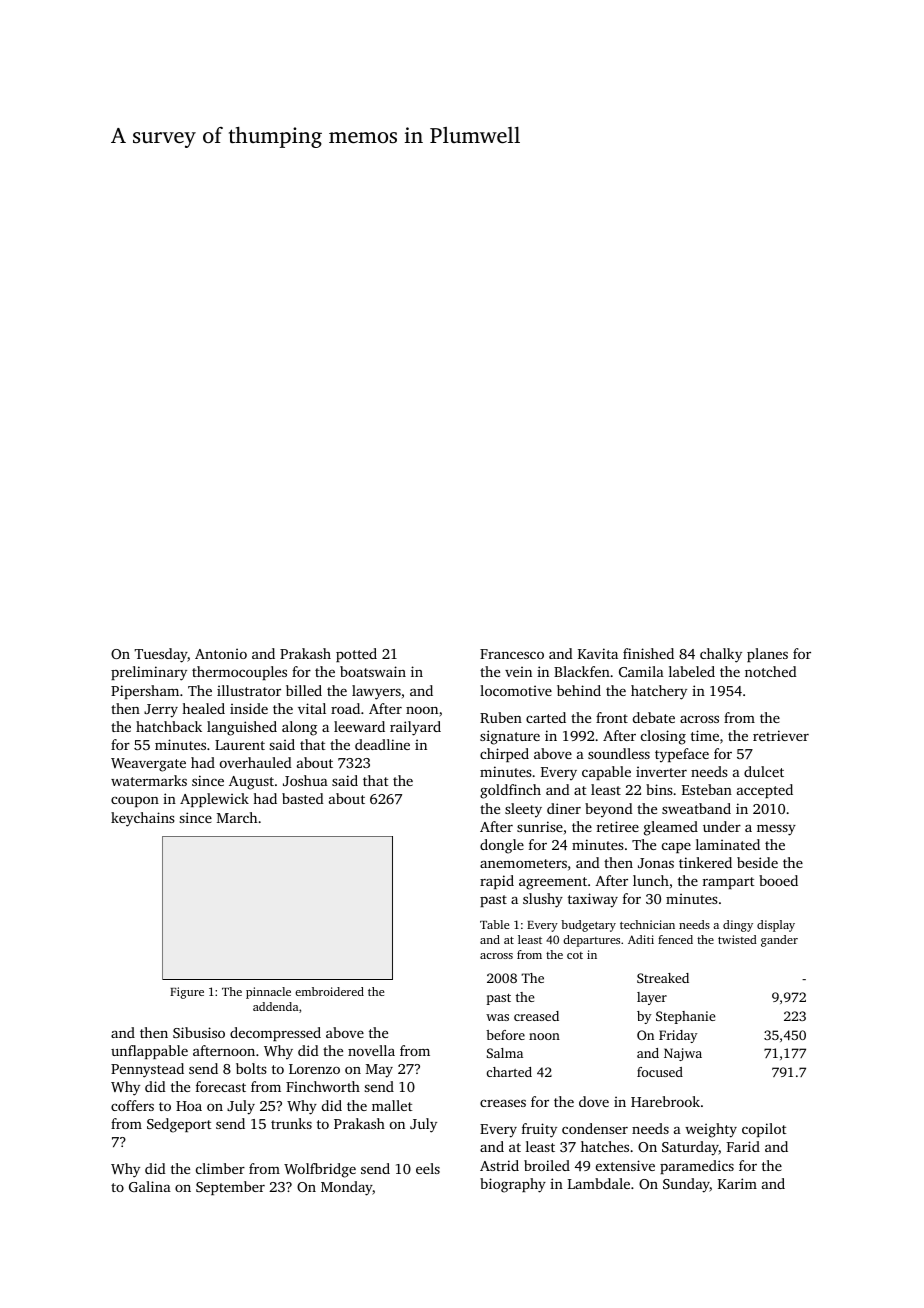  What do you see at coordinates (221, 1086) in the image?
I see `forecast` at bounding box center [221, 1086].
